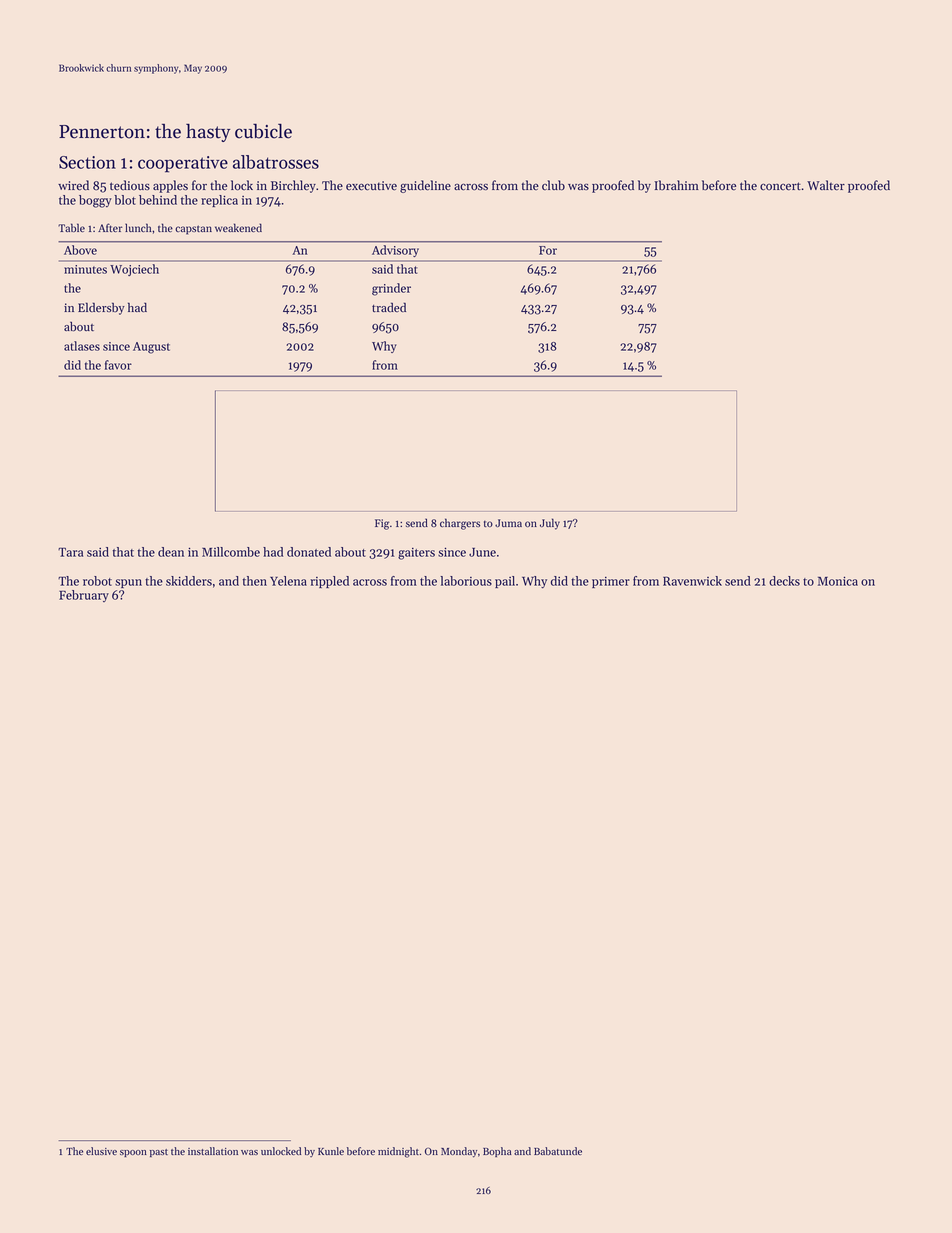  What do you see at coordinates (826, 185) in the screenshot?
I see `Walter` at bounding box center [826, 185].
